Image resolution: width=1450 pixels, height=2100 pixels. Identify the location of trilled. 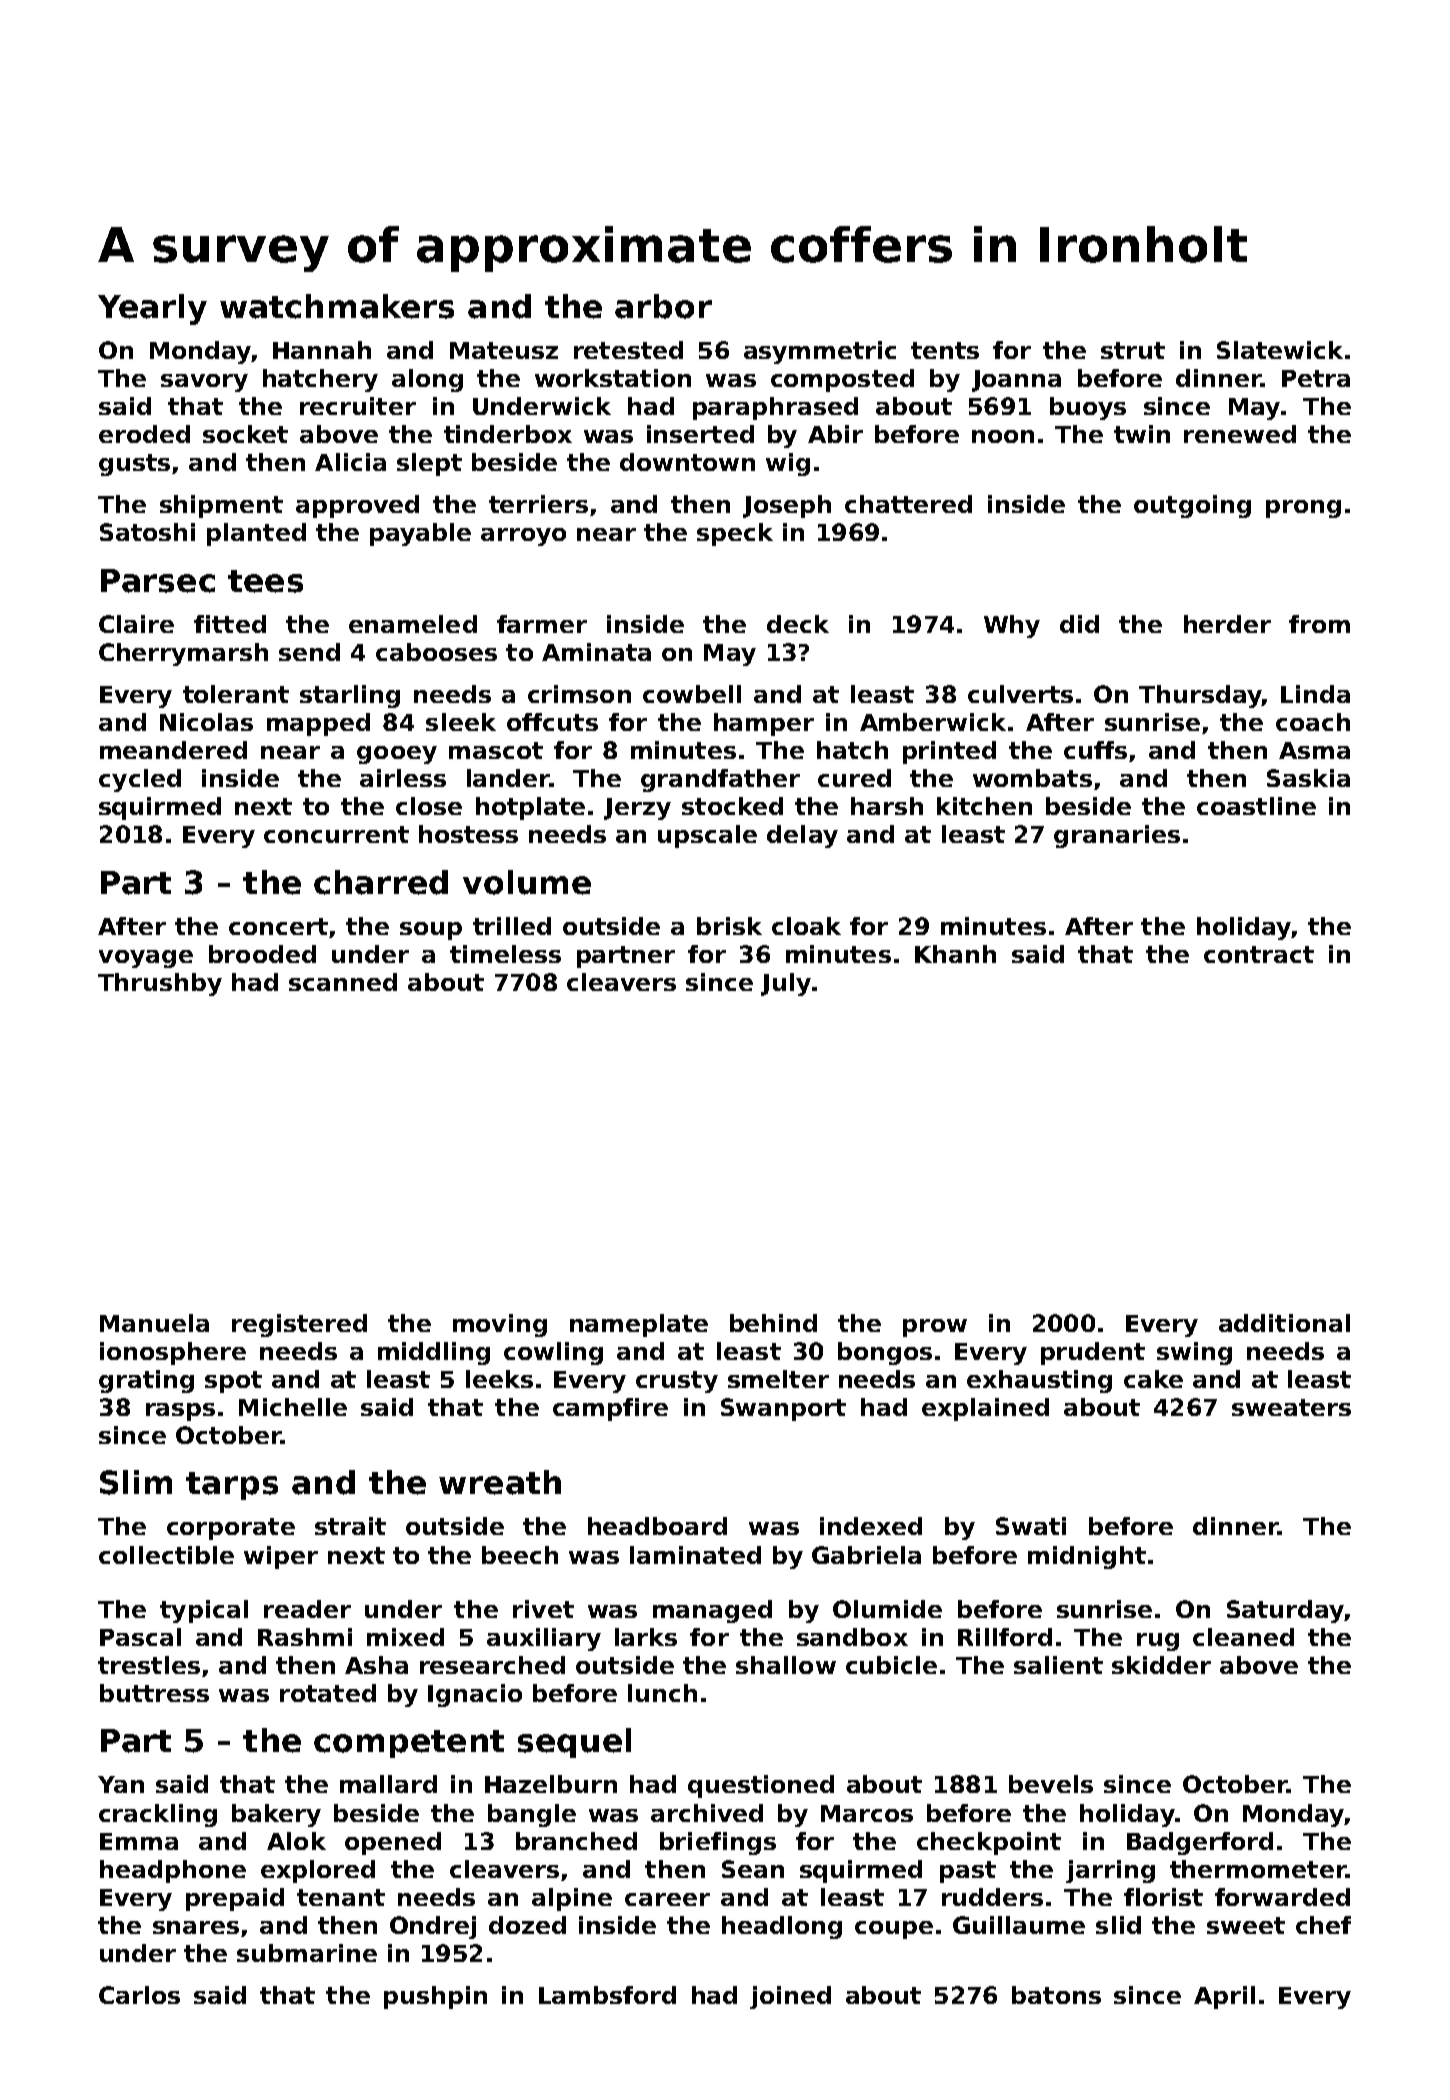
(512, 926).
